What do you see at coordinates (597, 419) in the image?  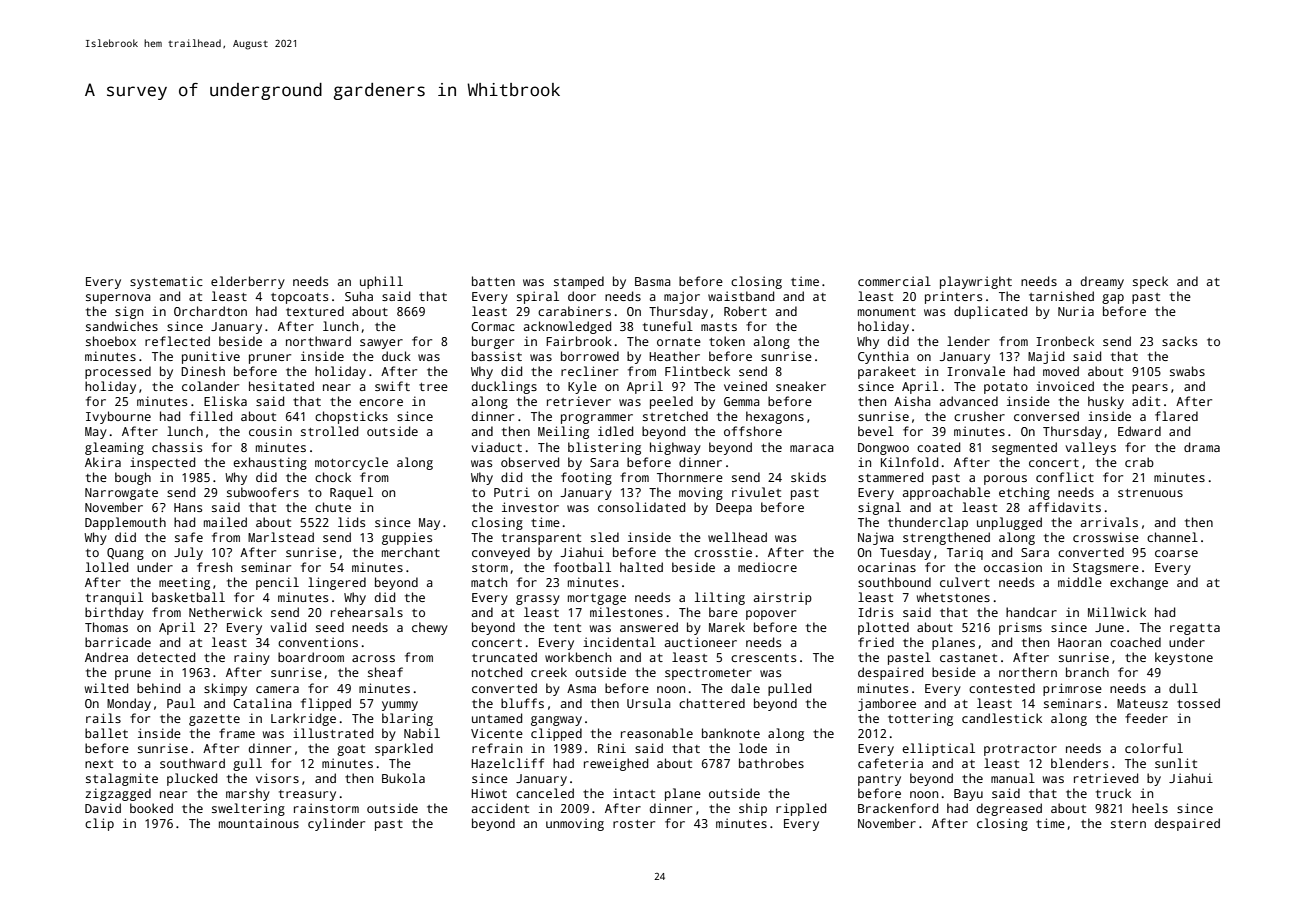 I see `programmer` at bounding box center [597, 419].
